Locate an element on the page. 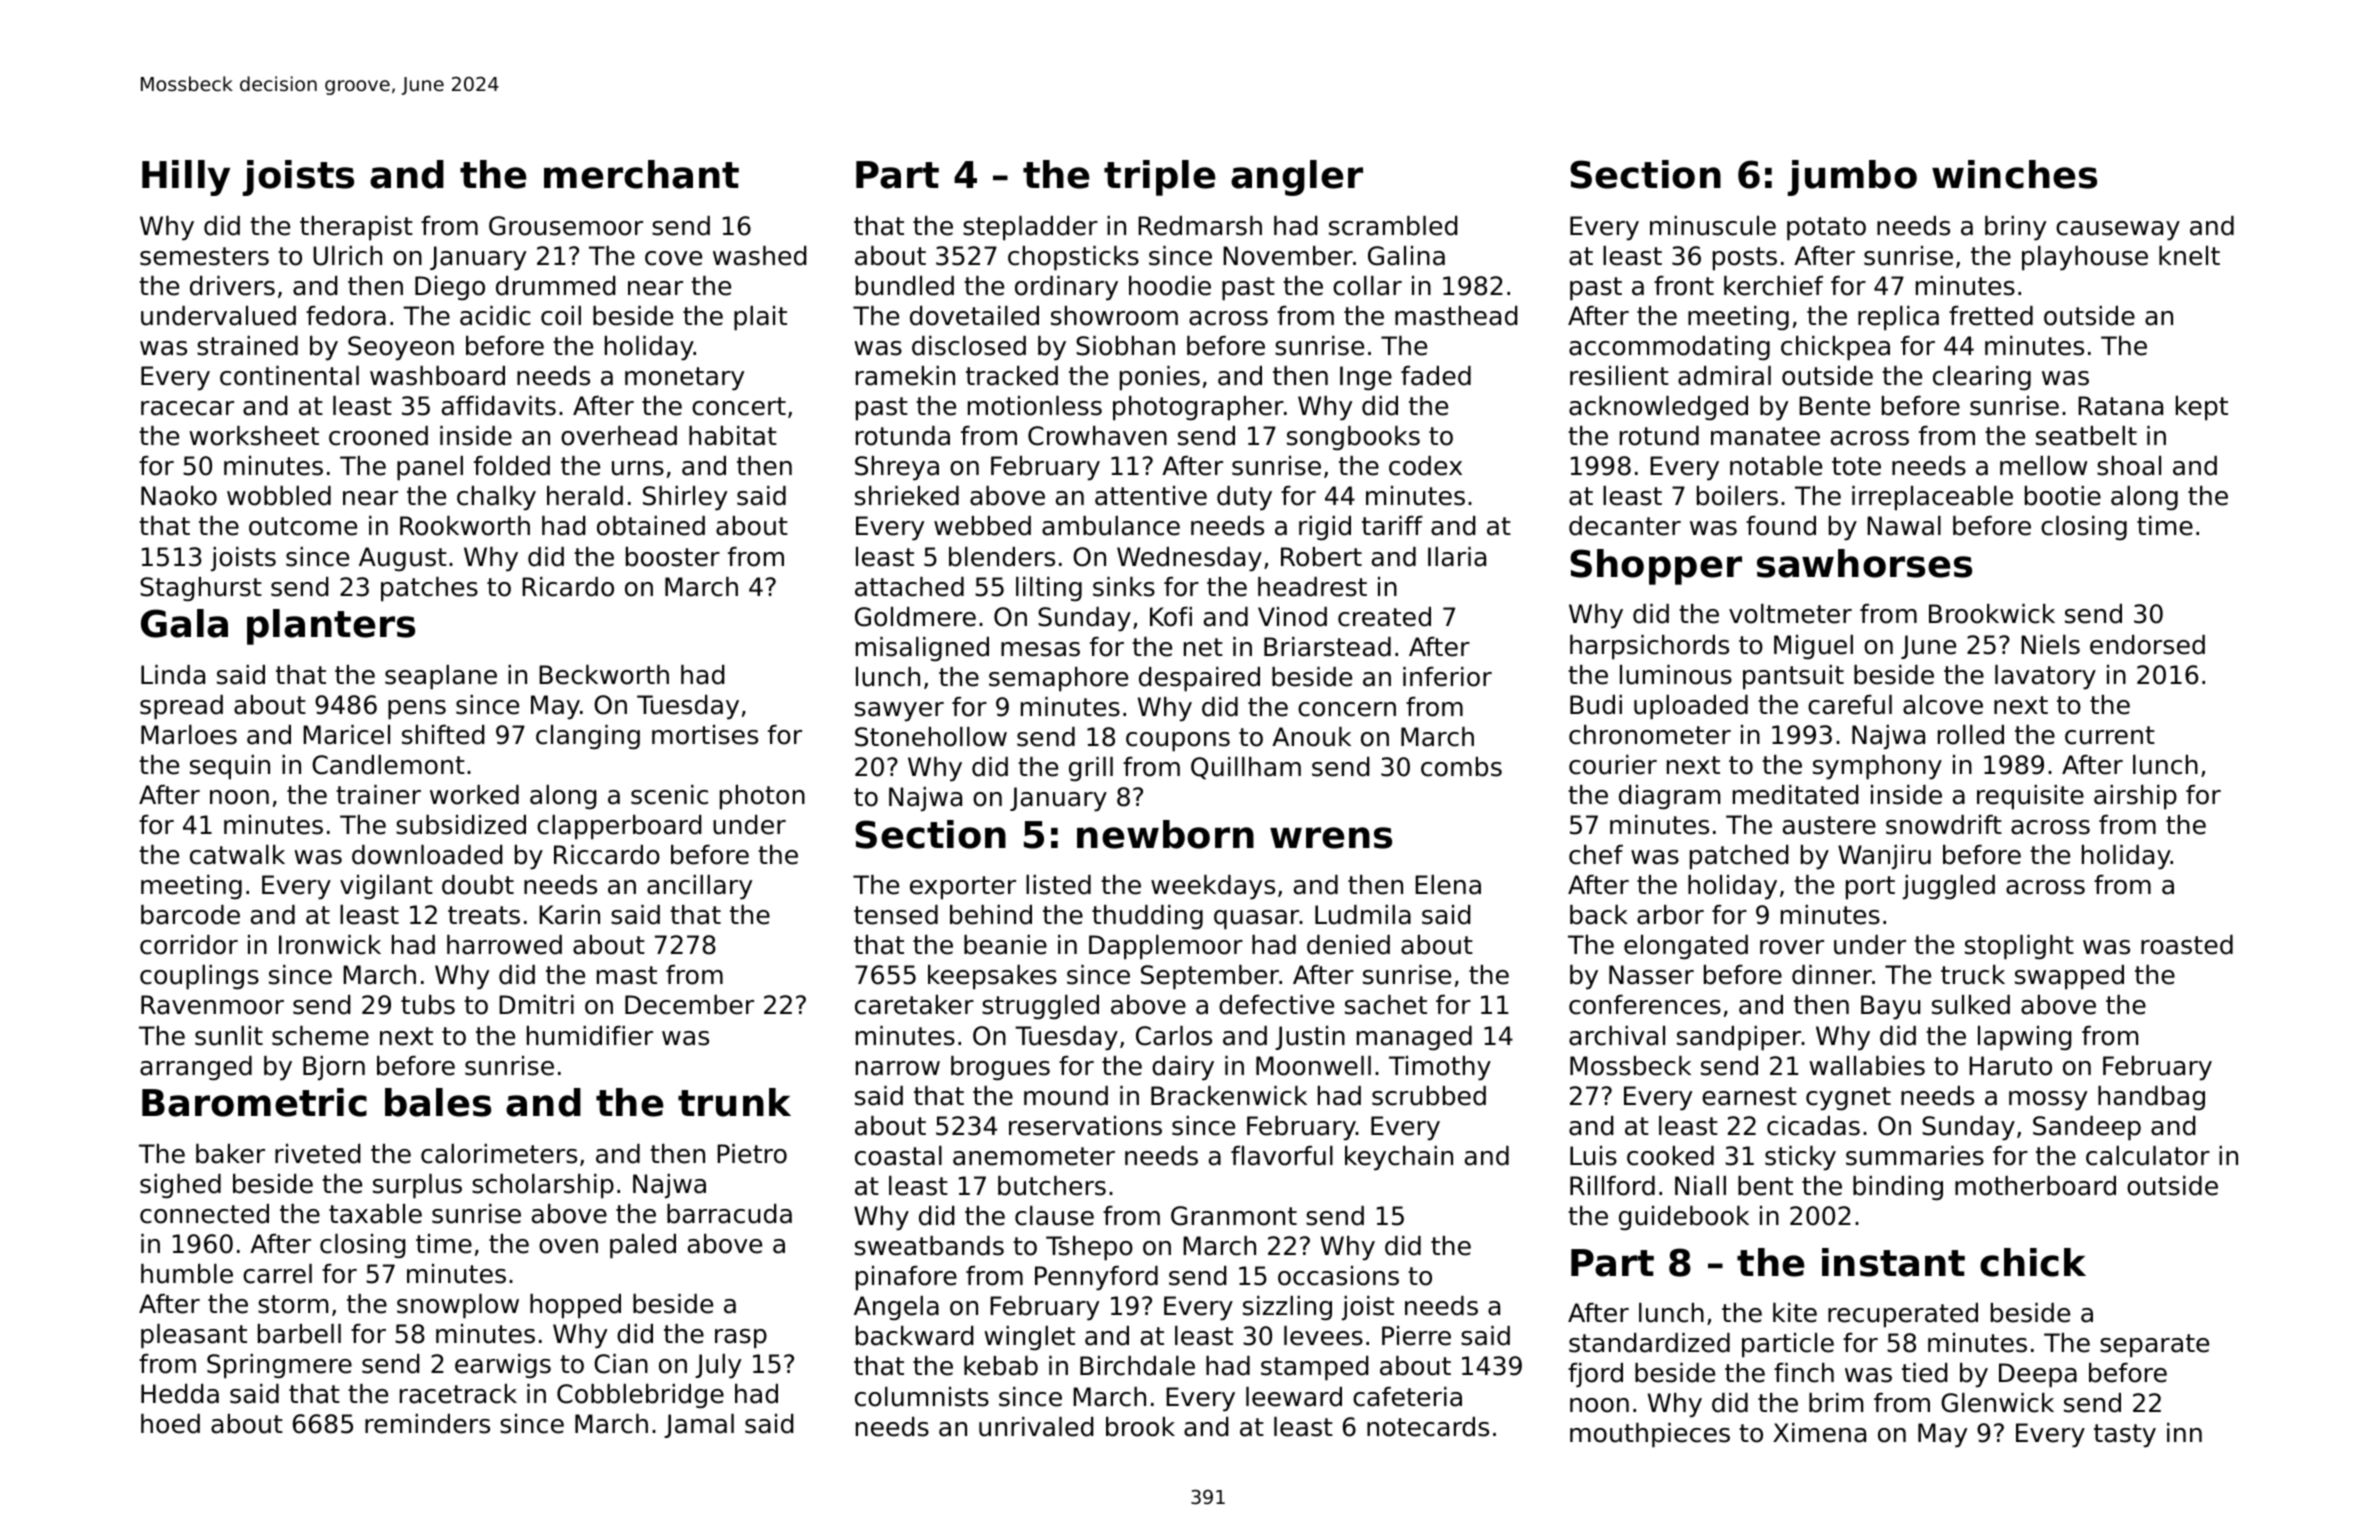 This image has width=2380, height=1540. September is located at coordinates (1210, 977).
